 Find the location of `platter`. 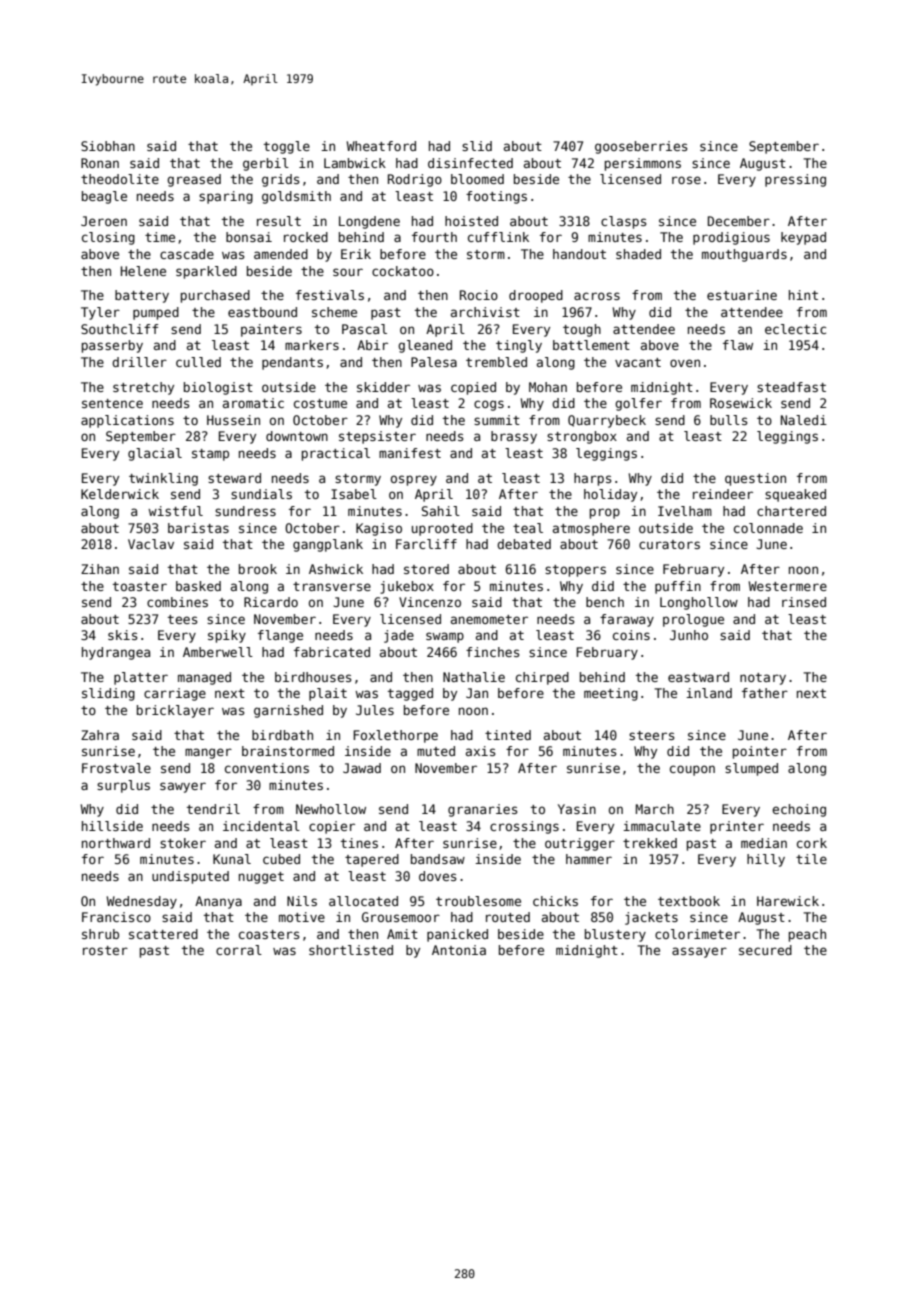

platter is located at coordinates (141, 678).
